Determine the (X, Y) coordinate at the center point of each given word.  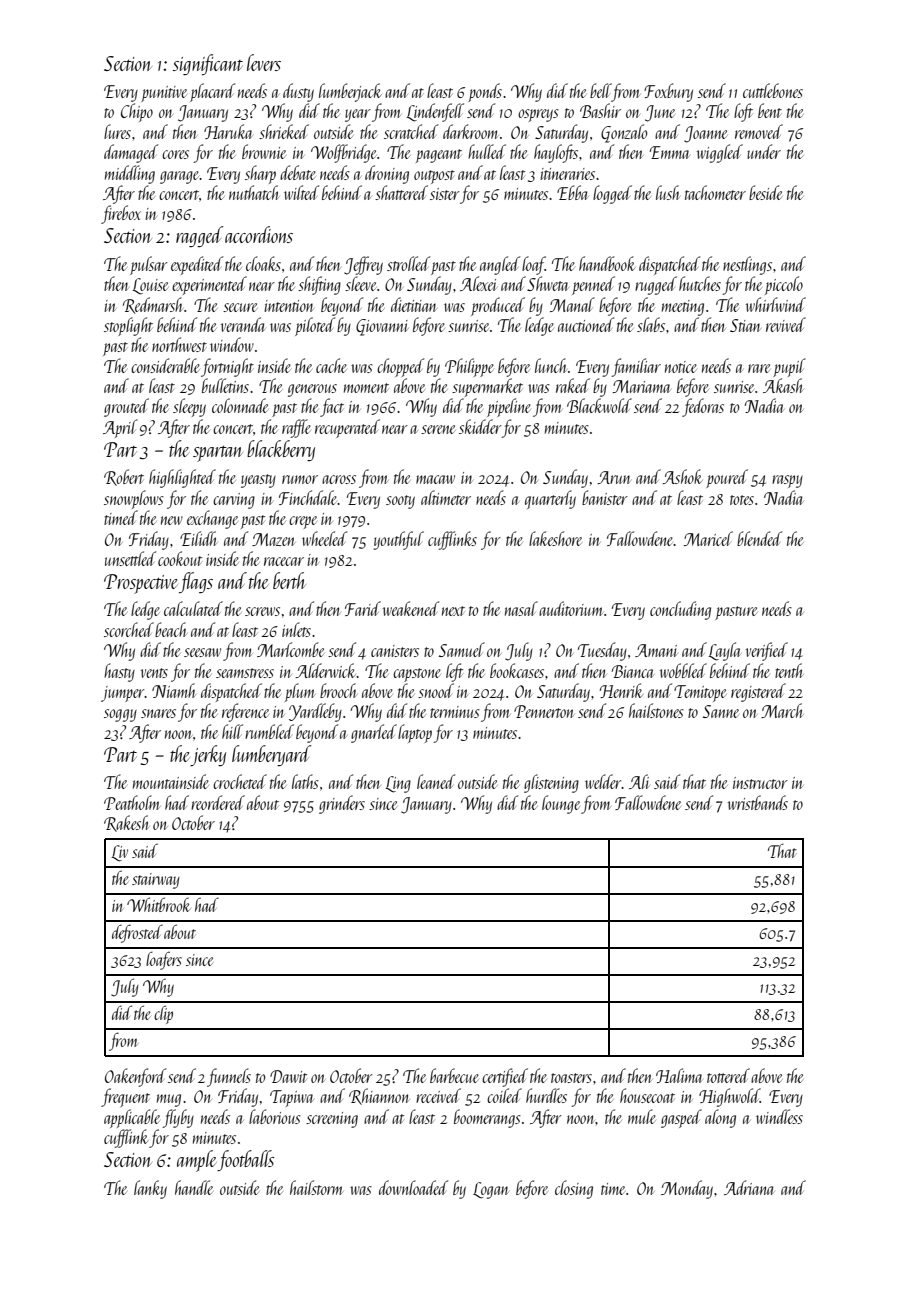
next (453, 611)
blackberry (281, 450)
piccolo (784, 285)
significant (208, 64)
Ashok (682, 476)
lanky (150, 1189)
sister (445, 194)
